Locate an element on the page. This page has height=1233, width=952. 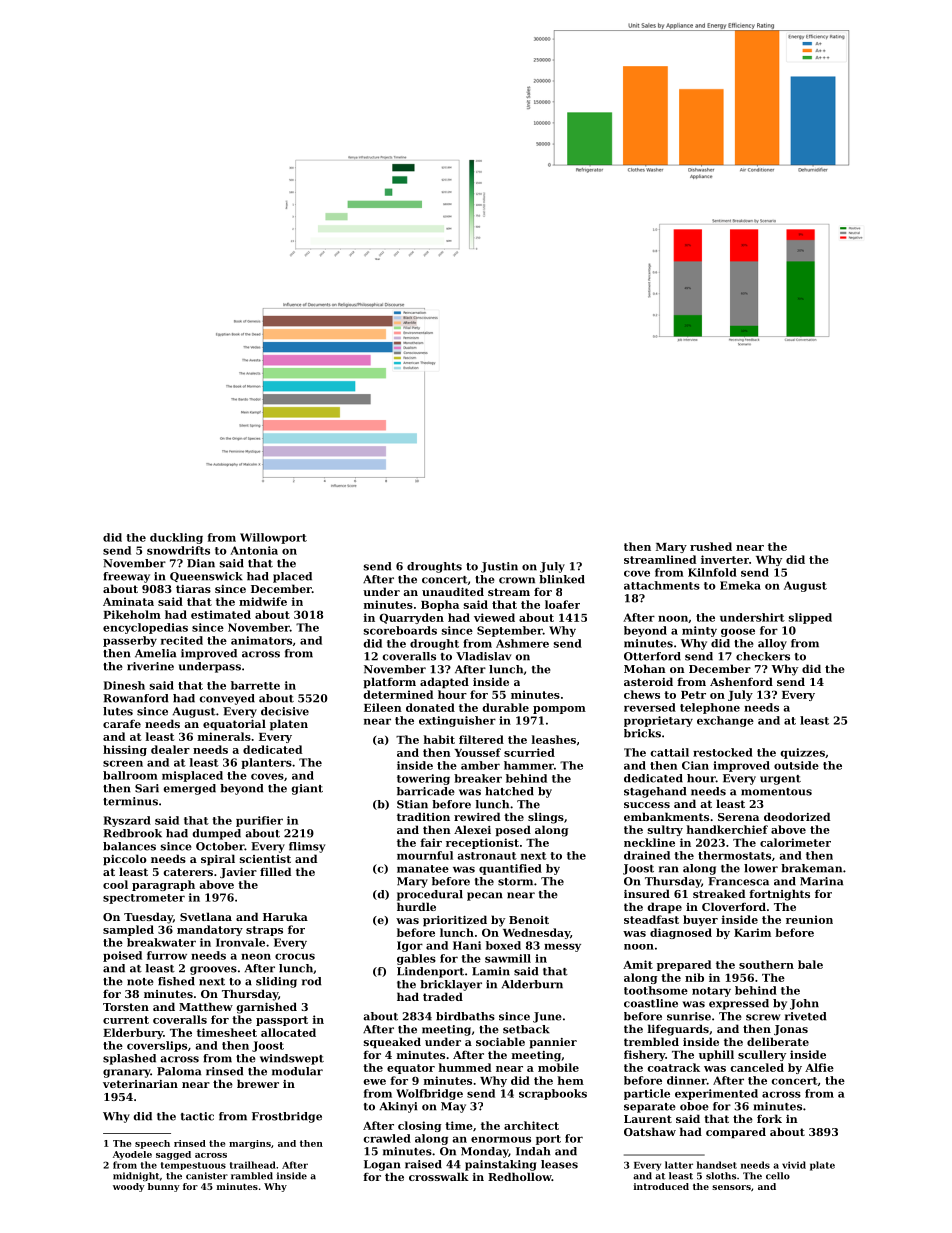
slings is located at coordinates (546, 818).
